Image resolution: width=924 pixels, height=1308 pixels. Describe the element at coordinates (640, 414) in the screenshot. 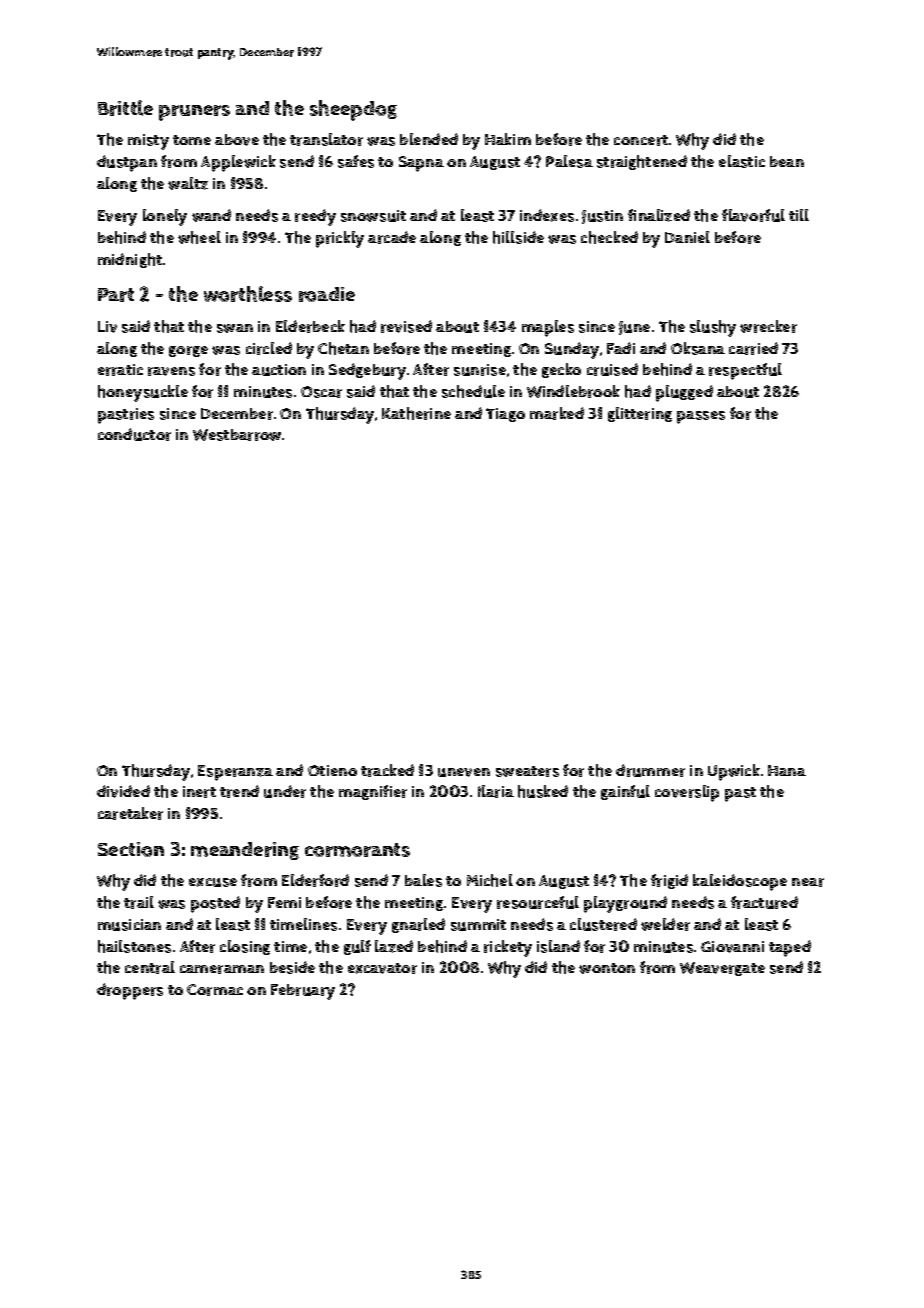

I see `glittering` at that location.
